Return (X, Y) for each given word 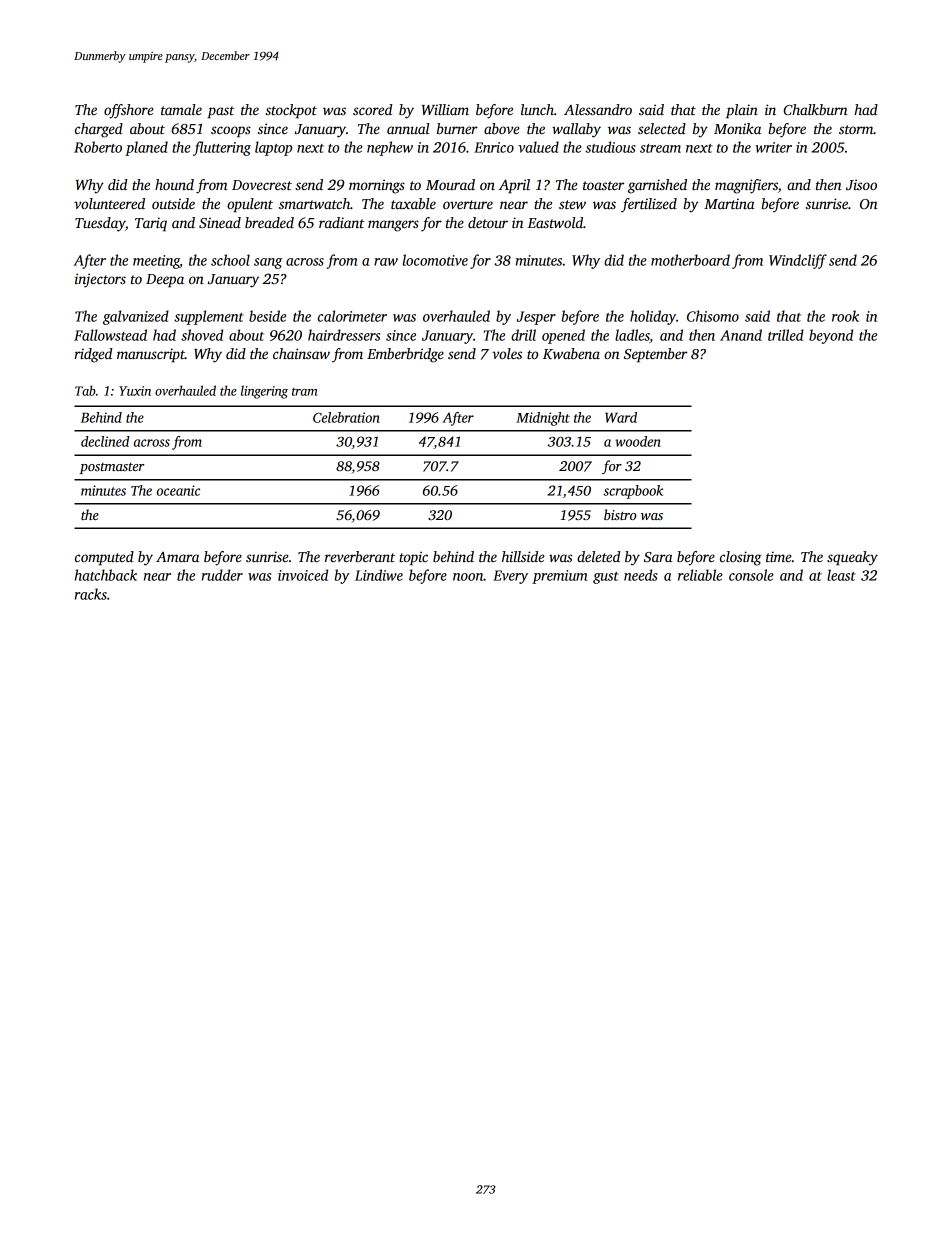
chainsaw (301, 353)
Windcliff (798, 261)
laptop (273, 148)
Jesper (536, 318)
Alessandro (598, 109)
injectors (100, 280)
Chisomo (713, 316)
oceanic (178, 490)
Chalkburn (815, 109)
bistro (620, 514)
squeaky (852, 558)
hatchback (106, 575)
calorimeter (352, 316)
